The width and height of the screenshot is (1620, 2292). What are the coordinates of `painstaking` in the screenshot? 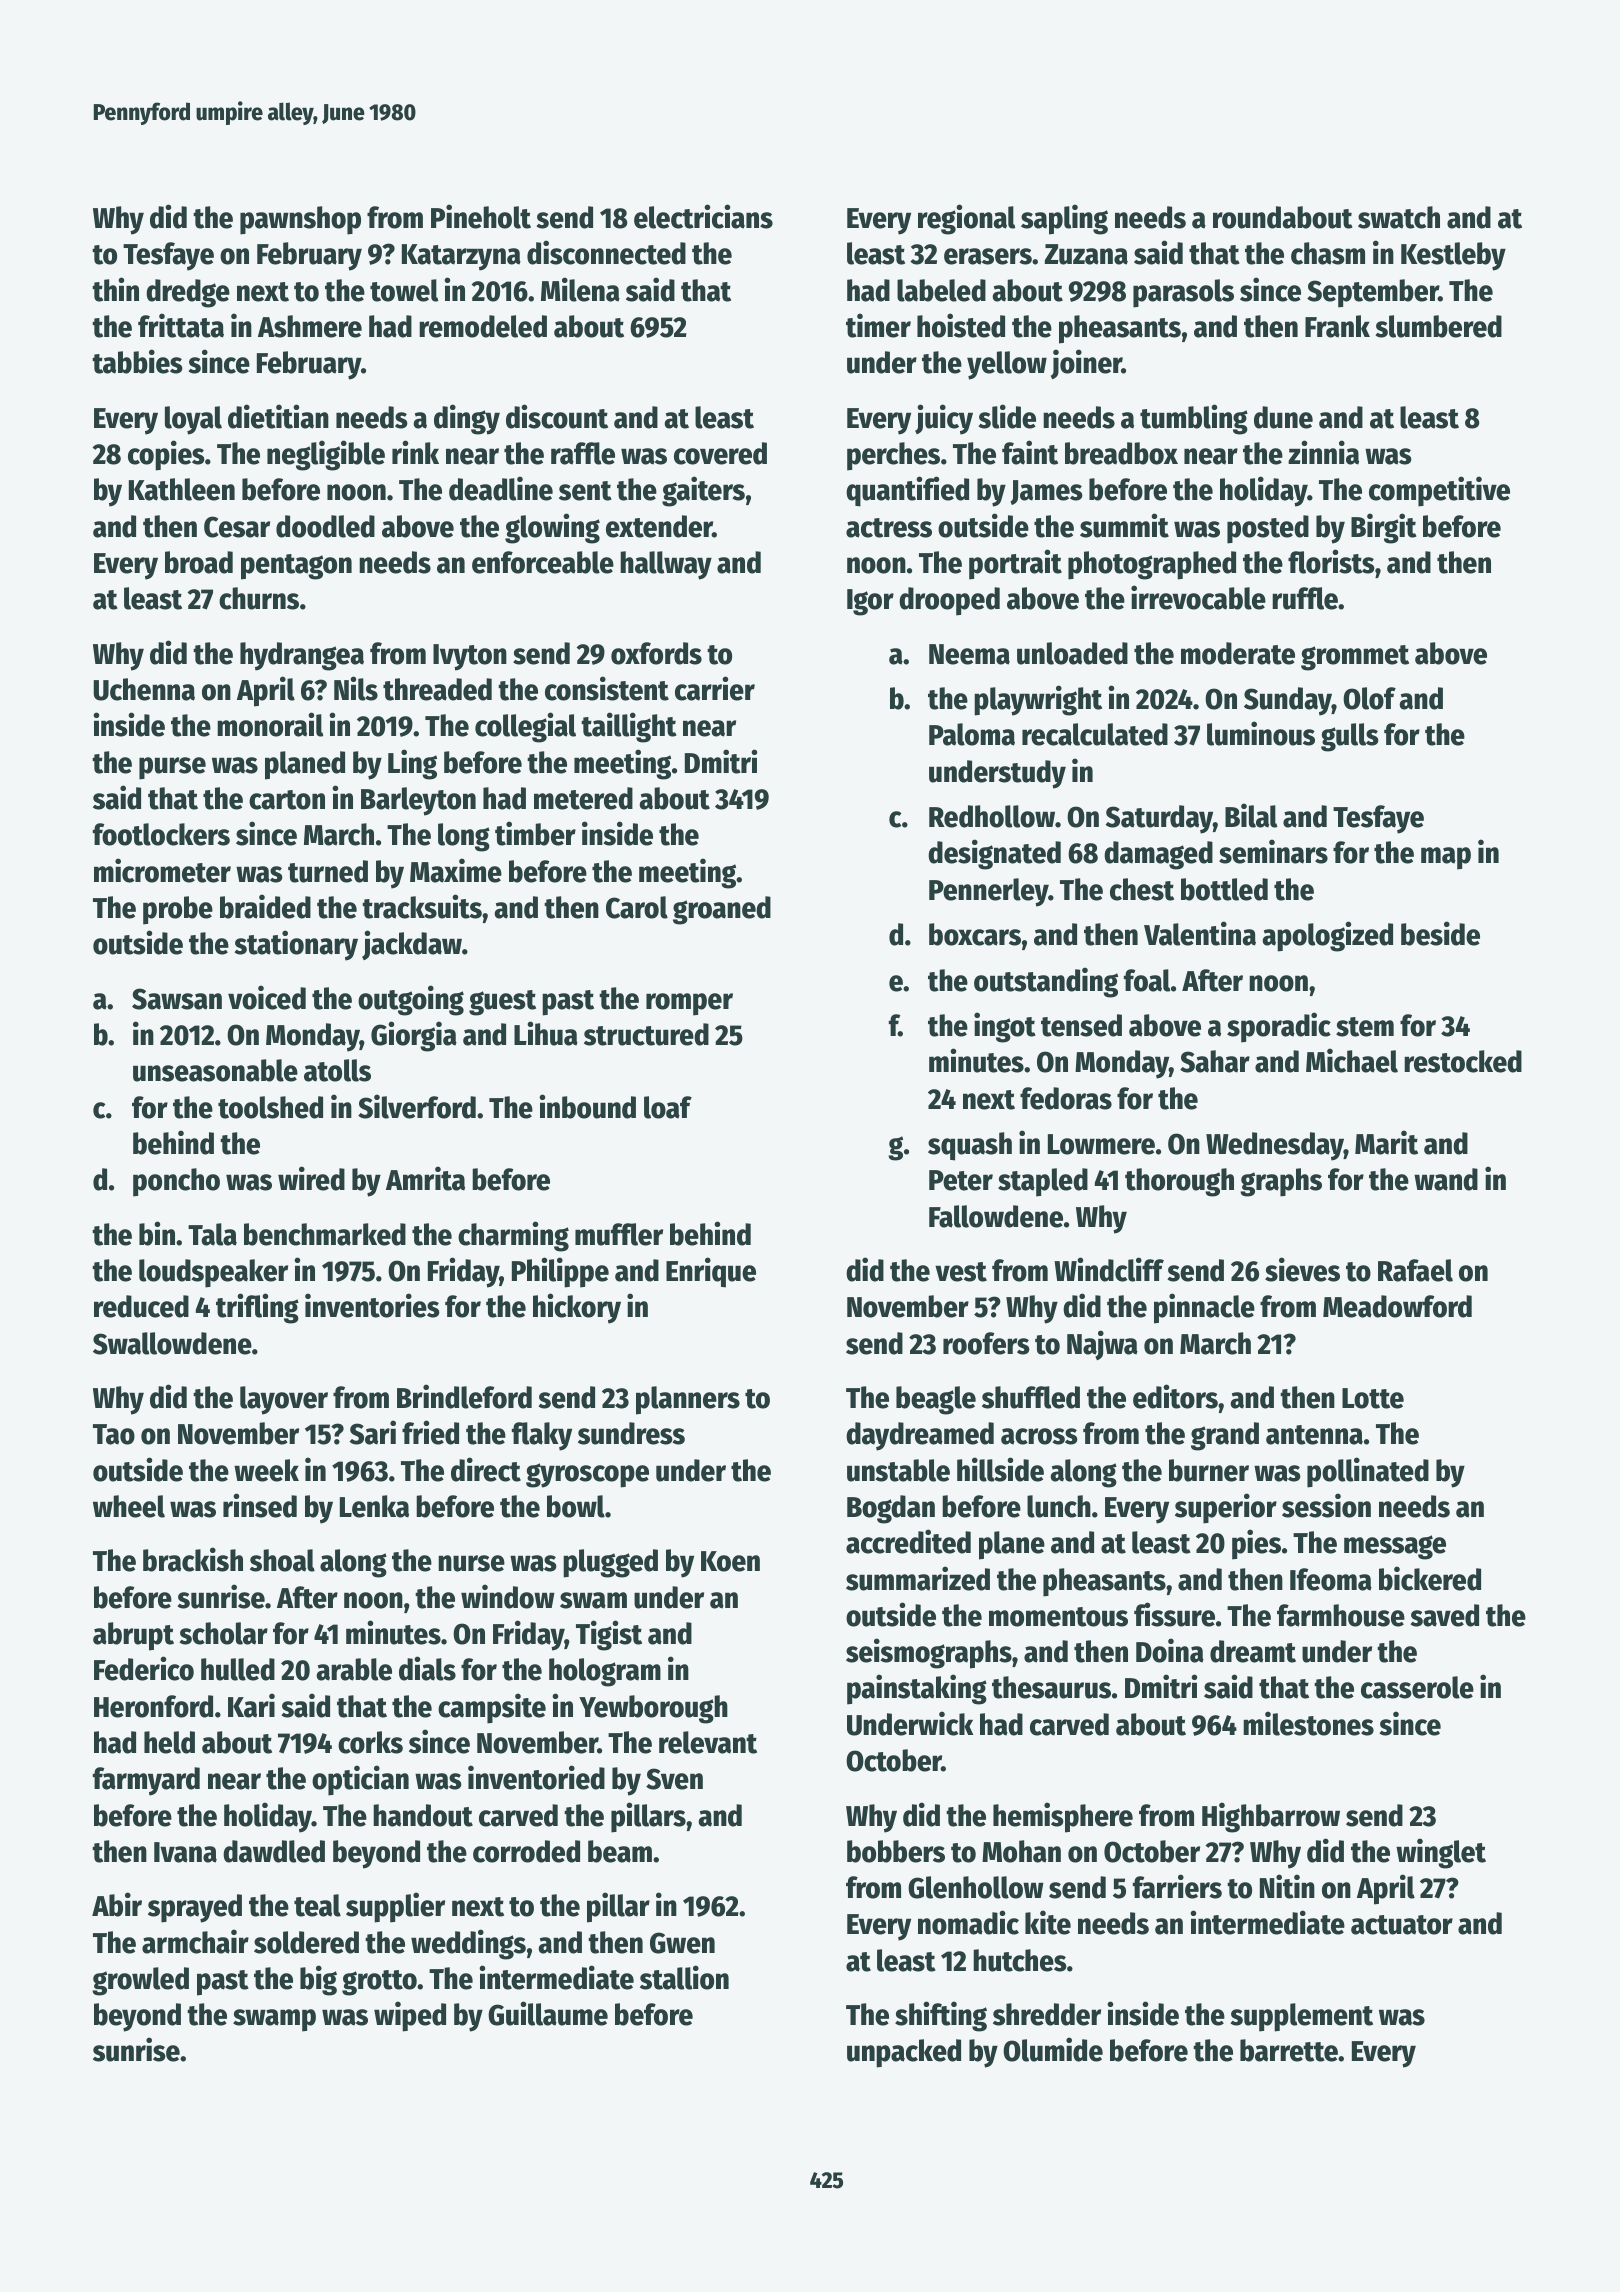 It's located at (917, 1689).
